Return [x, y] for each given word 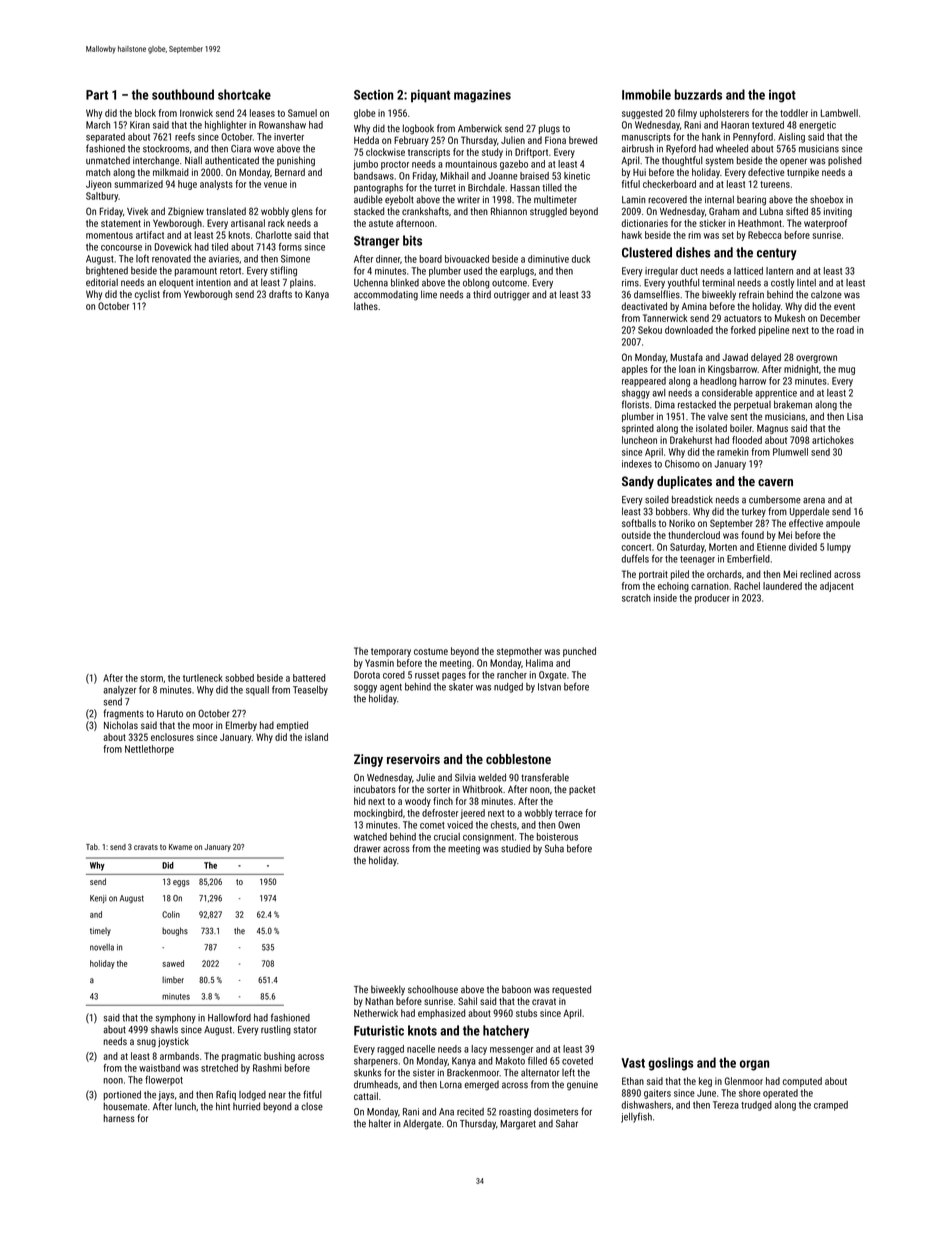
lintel [806, 283]
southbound [183, 94]
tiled [219, 247]
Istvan [549, 687]
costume [431, 651]
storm [151, 678]
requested [571, 990]
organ [754, 1065]
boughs [175, 931]
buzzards [698, 94]
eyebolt [399, 200]
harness [119, 1118]
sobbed [239, 678]
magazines [482, 96]
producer [712, 599]
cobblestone [518, 759]
